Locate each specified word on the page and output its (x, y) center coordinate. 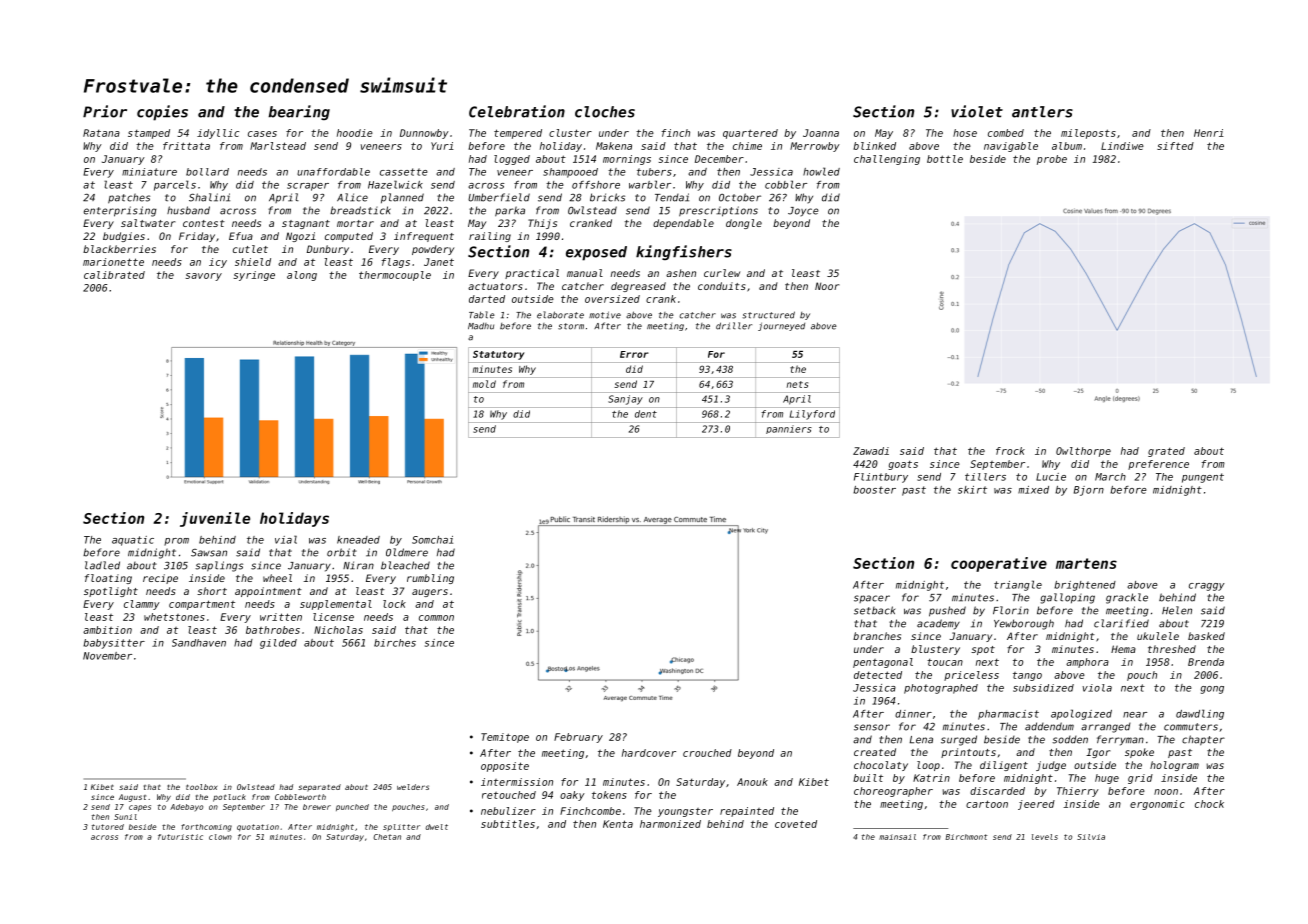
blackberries (119, 249)
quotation (258, 828)
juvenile (215, 519)
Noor (827, 286)
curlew (722, 273)
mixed (1033, 490)
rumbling (430, 579)
